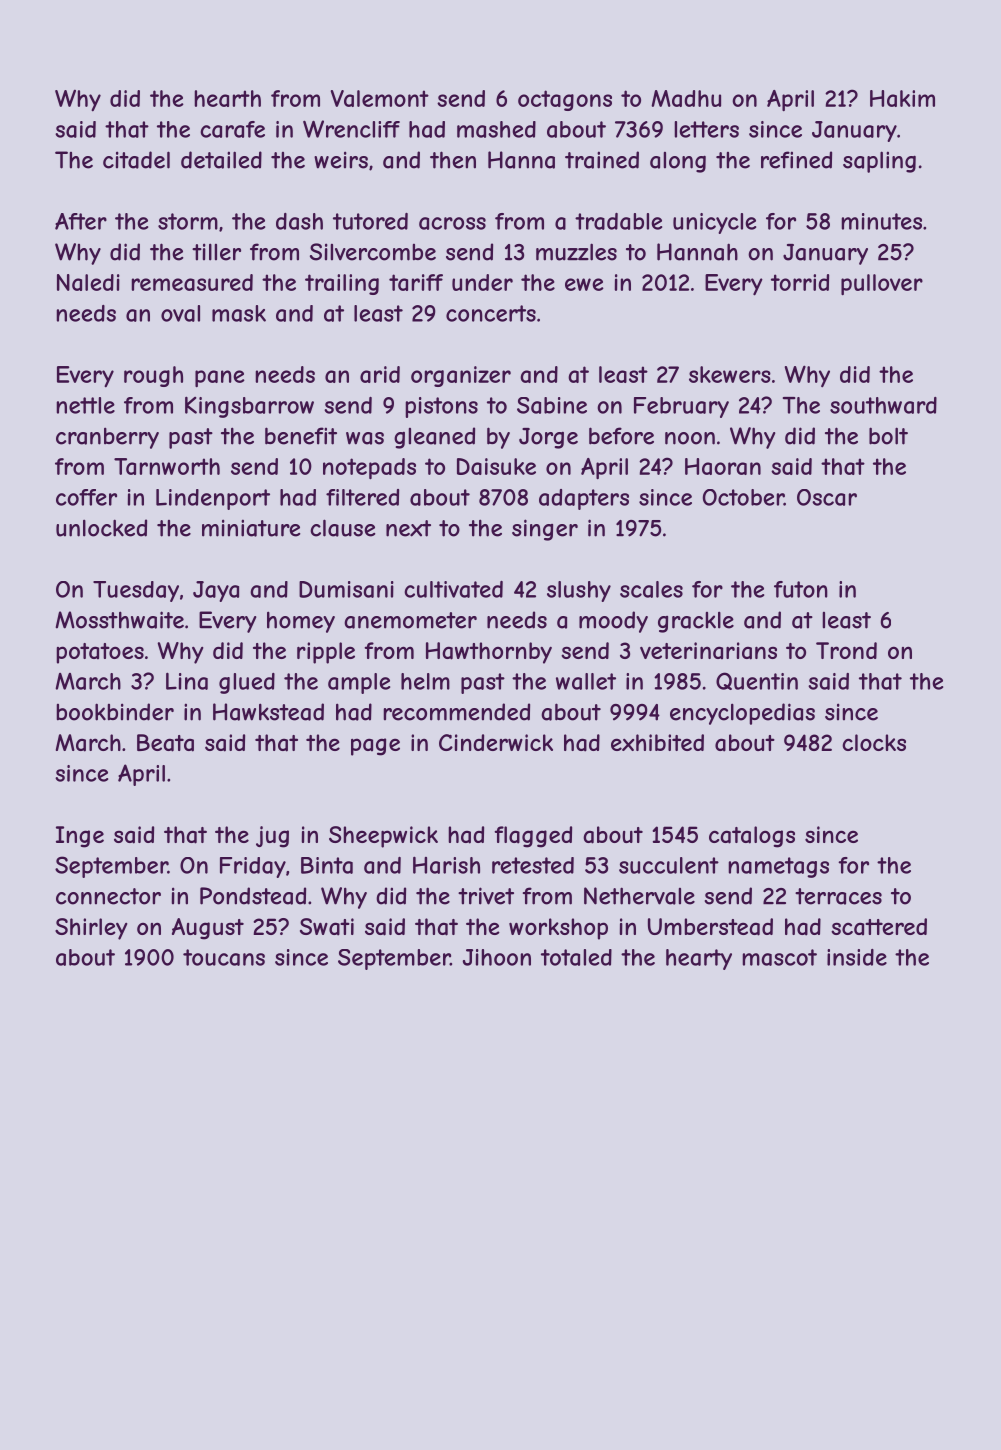  What do you see at coordinates (227, 98) in the screenshot?
I see `hearth` at bounding box center [227, 98].
